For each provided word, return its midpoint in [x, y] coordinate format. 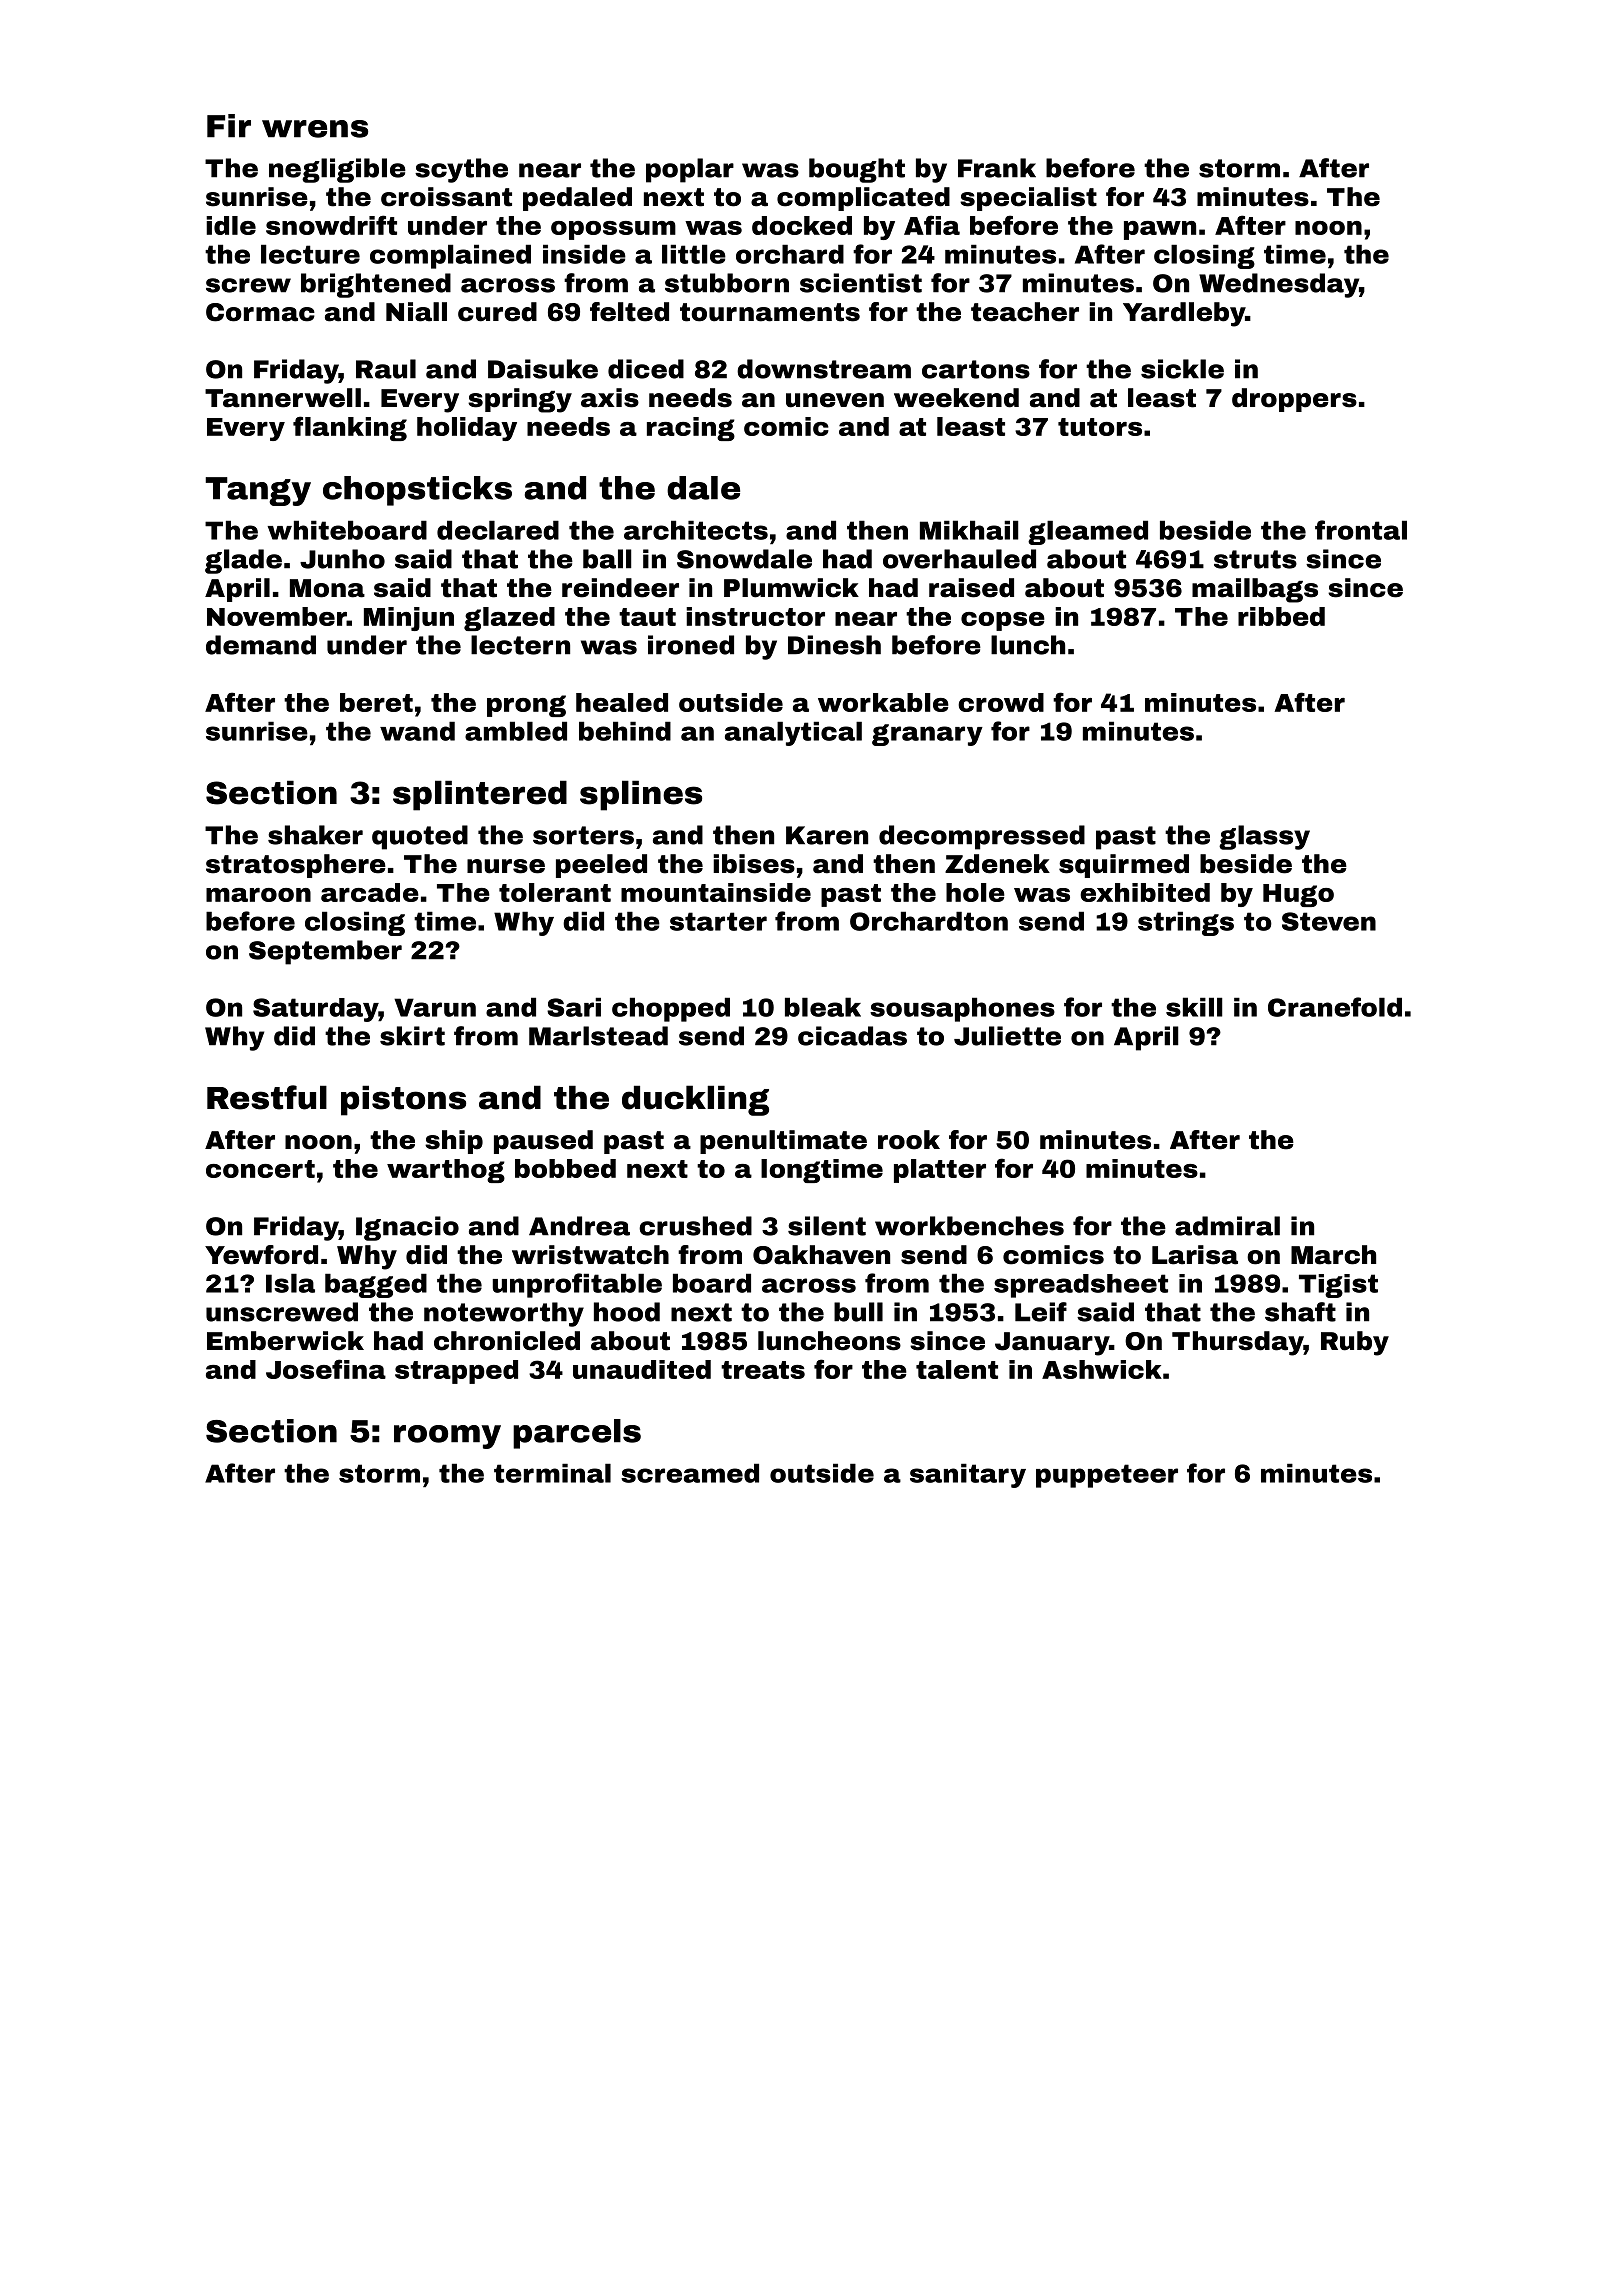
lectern [520, 645]
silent [827, 1226]
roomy [447, 1437]
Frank [997, 168]
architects [696, 530]
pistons [403, 1100]
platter [940, 1171]
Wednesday [1279, 285]
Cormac [260, 312]
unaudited [642, 1369]
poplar [690, 170]
